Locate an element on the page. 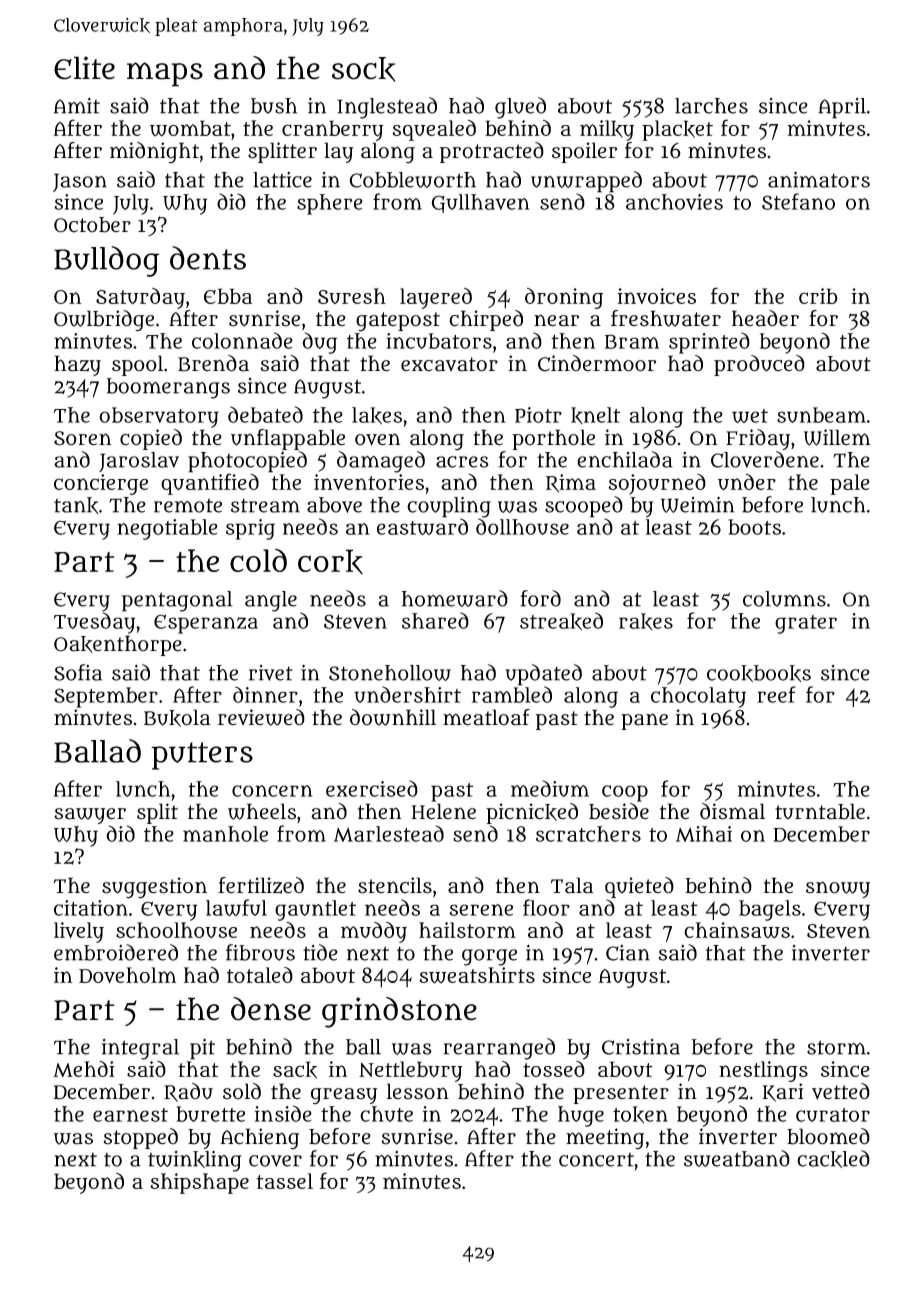  stream is located at coordinates (265, 505).
